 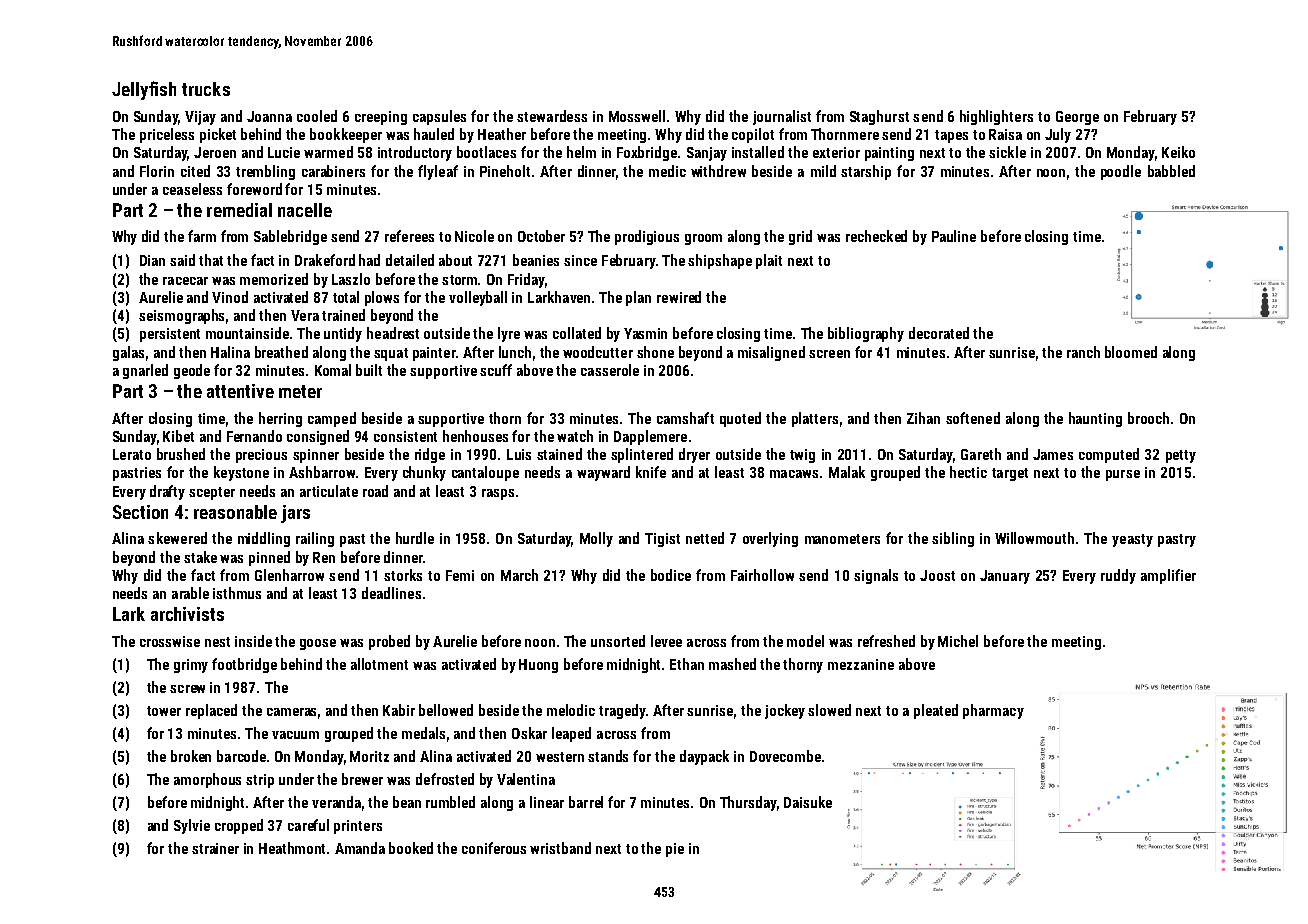 What do you see at coordinates (333, 370) in the image?
I see `Komal` at bounding box center [333, 370].
